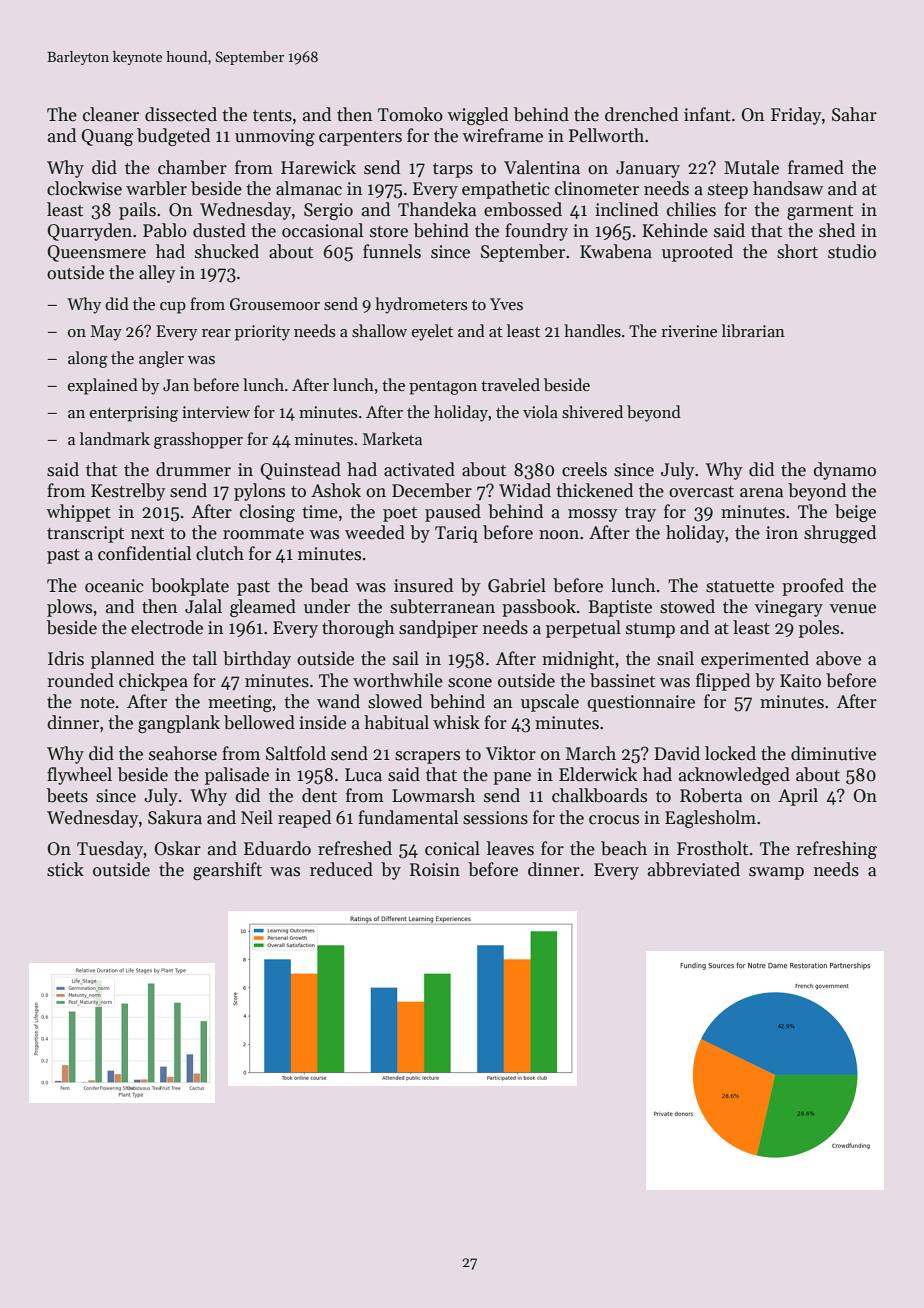 The image size is (924, 1308). I want to click on snail, so click(675, 658).
